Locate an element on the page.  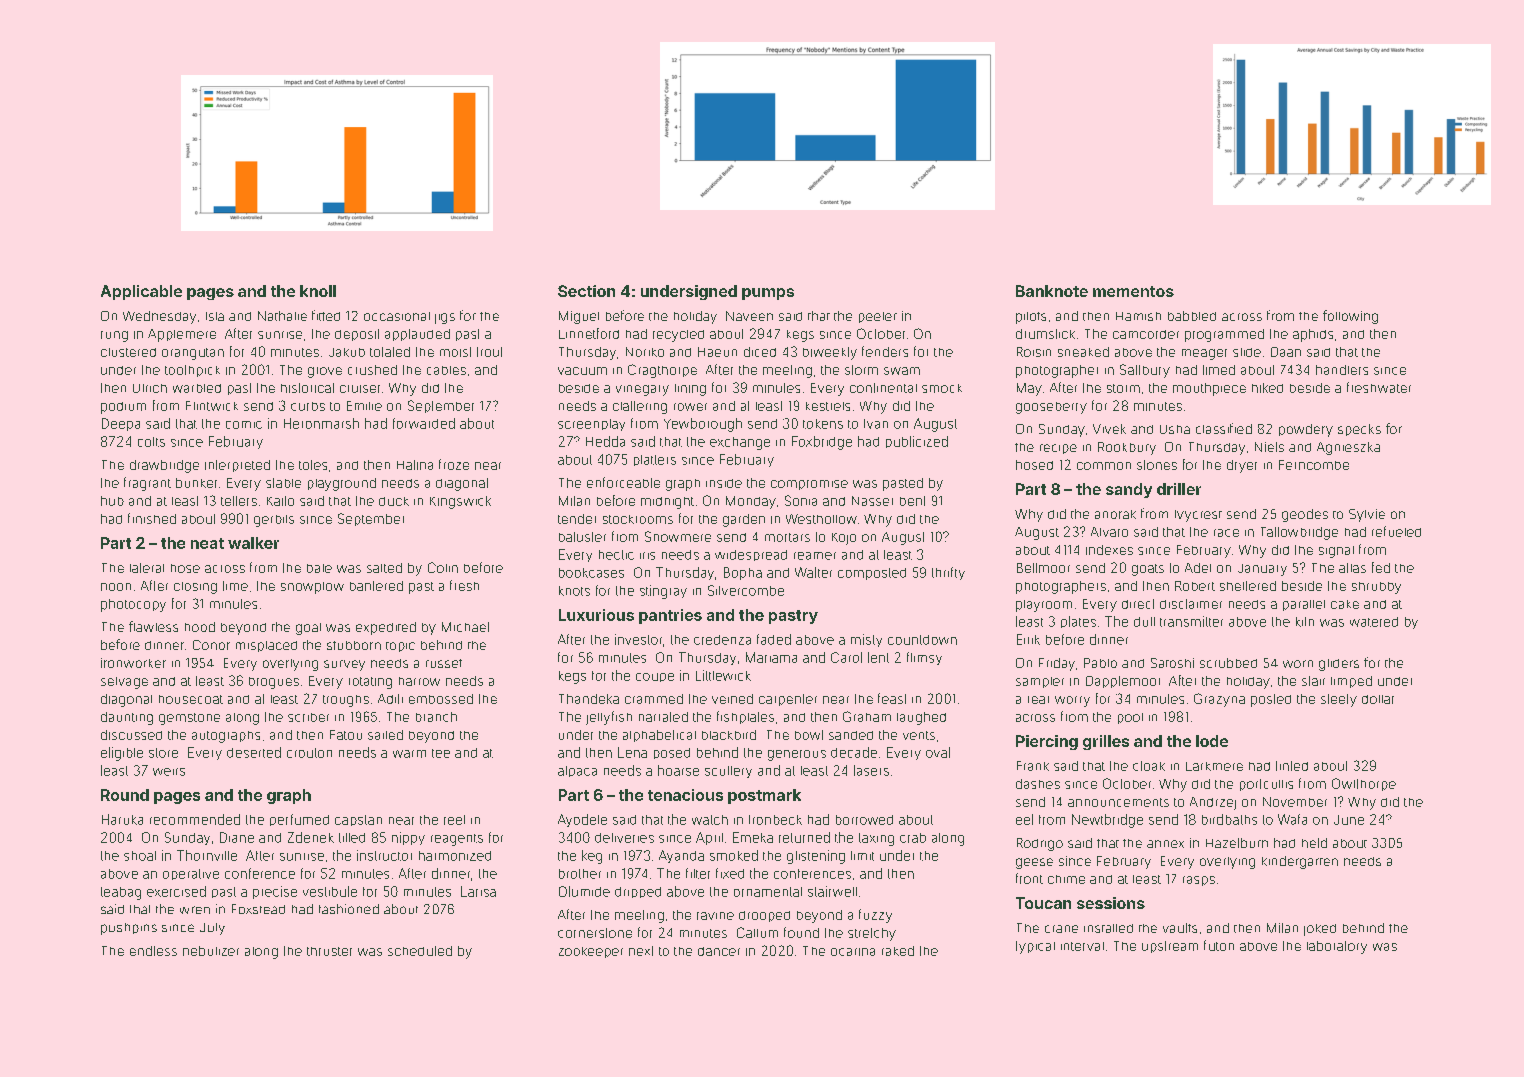
gooseberry is located at coordinates (1051, 408).
